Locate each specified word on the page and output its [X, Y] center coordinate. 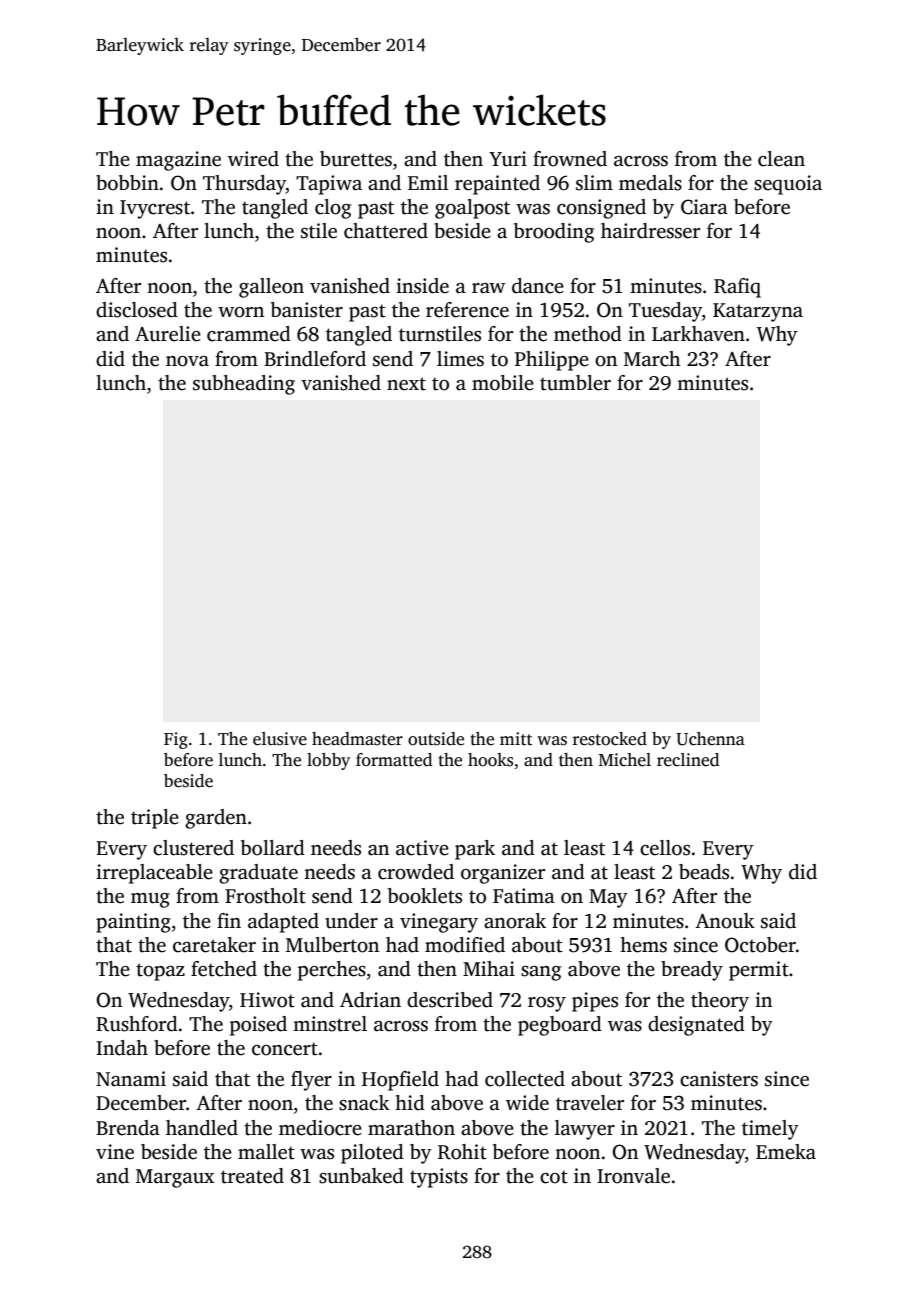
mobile [503, 383]
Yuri [508, 159]
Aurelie [168, 334]
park [475, 850]
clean [781, 159]
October [760, 945]
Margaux [175, 1178]
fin [229, 920]
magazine [178, 161]
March [652, 359]
